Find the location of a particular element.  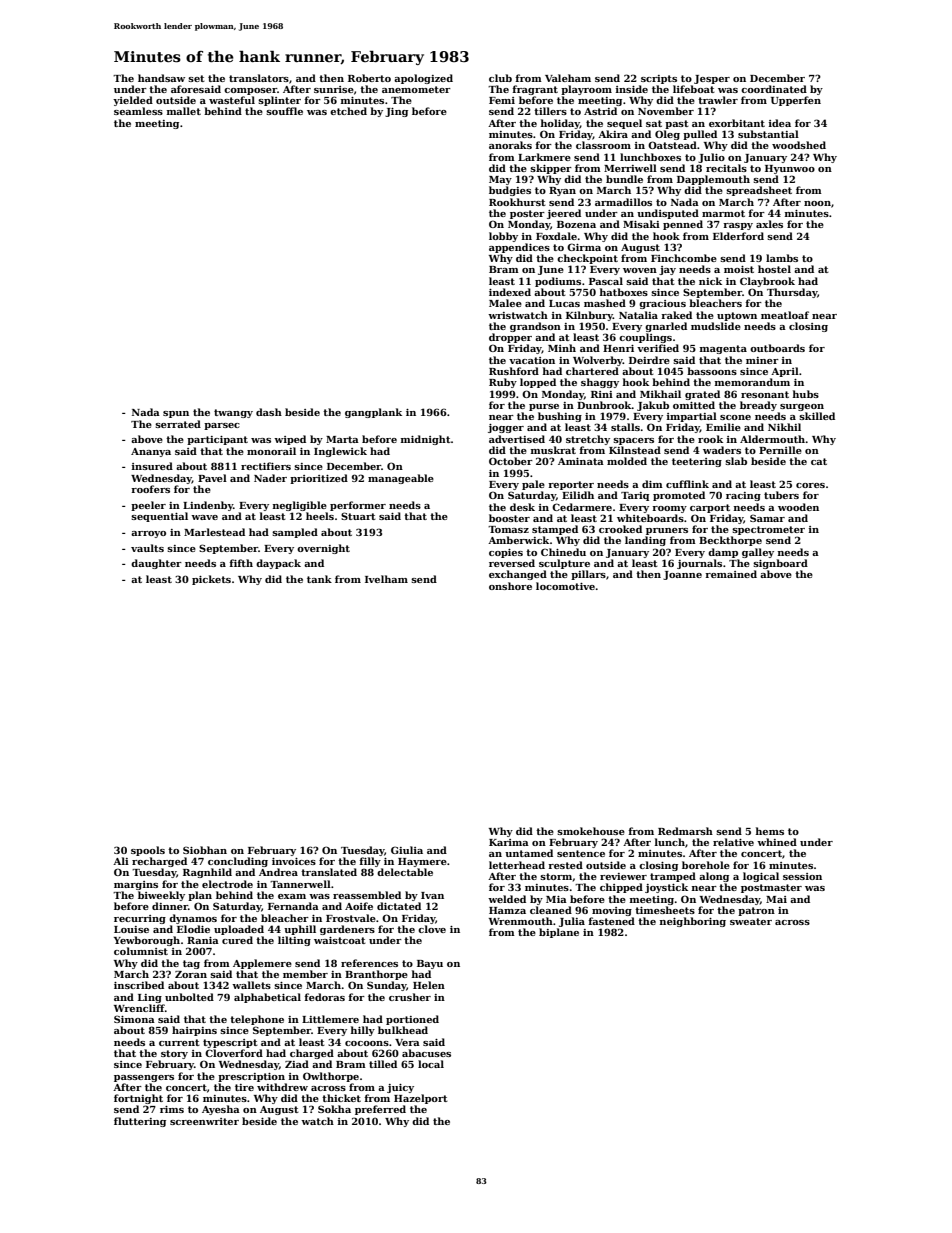

wave is located at coordinates (204, 517).
